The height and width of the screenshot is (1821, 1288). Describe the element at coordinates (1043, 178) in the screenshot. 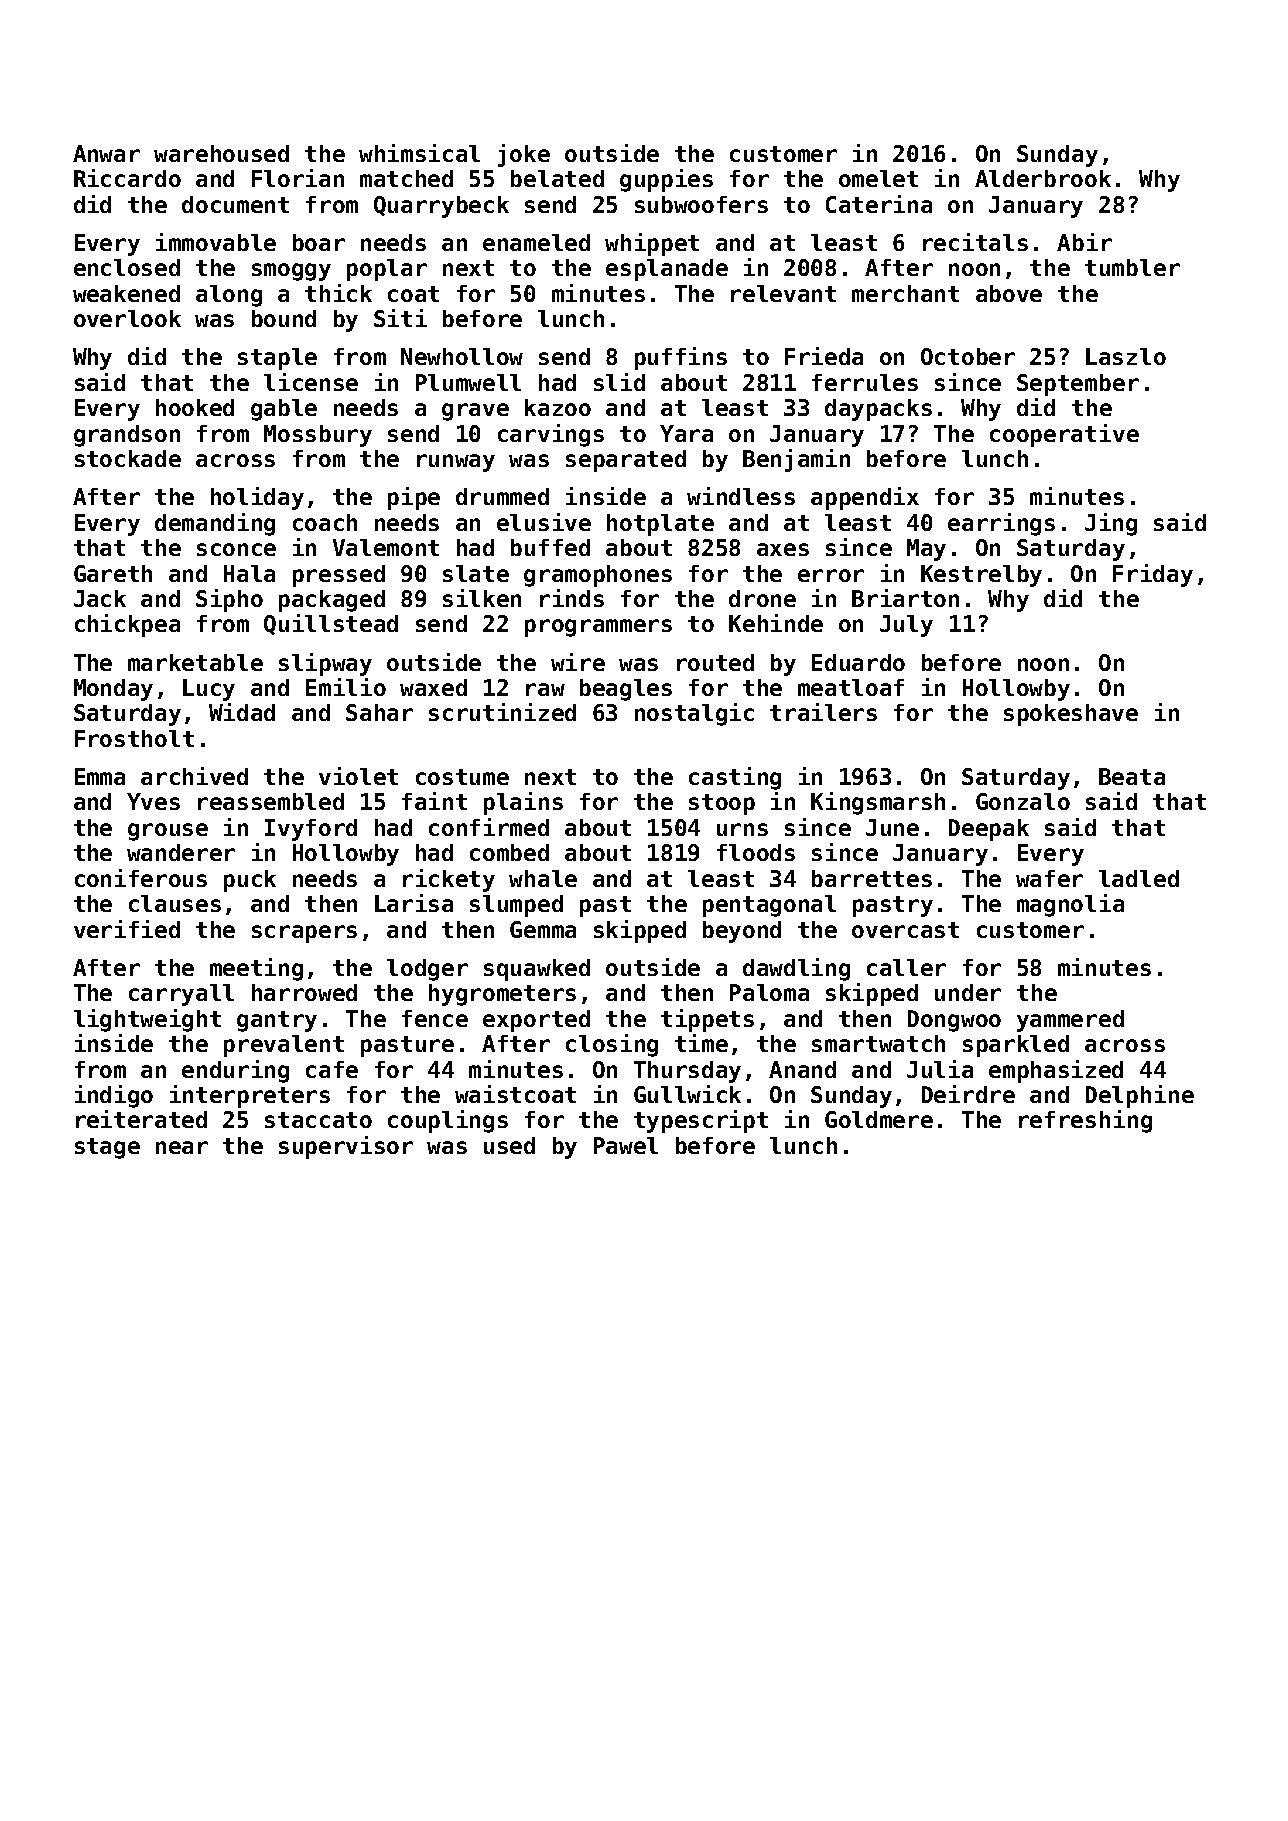

I see `Alderbrook` at that location.
